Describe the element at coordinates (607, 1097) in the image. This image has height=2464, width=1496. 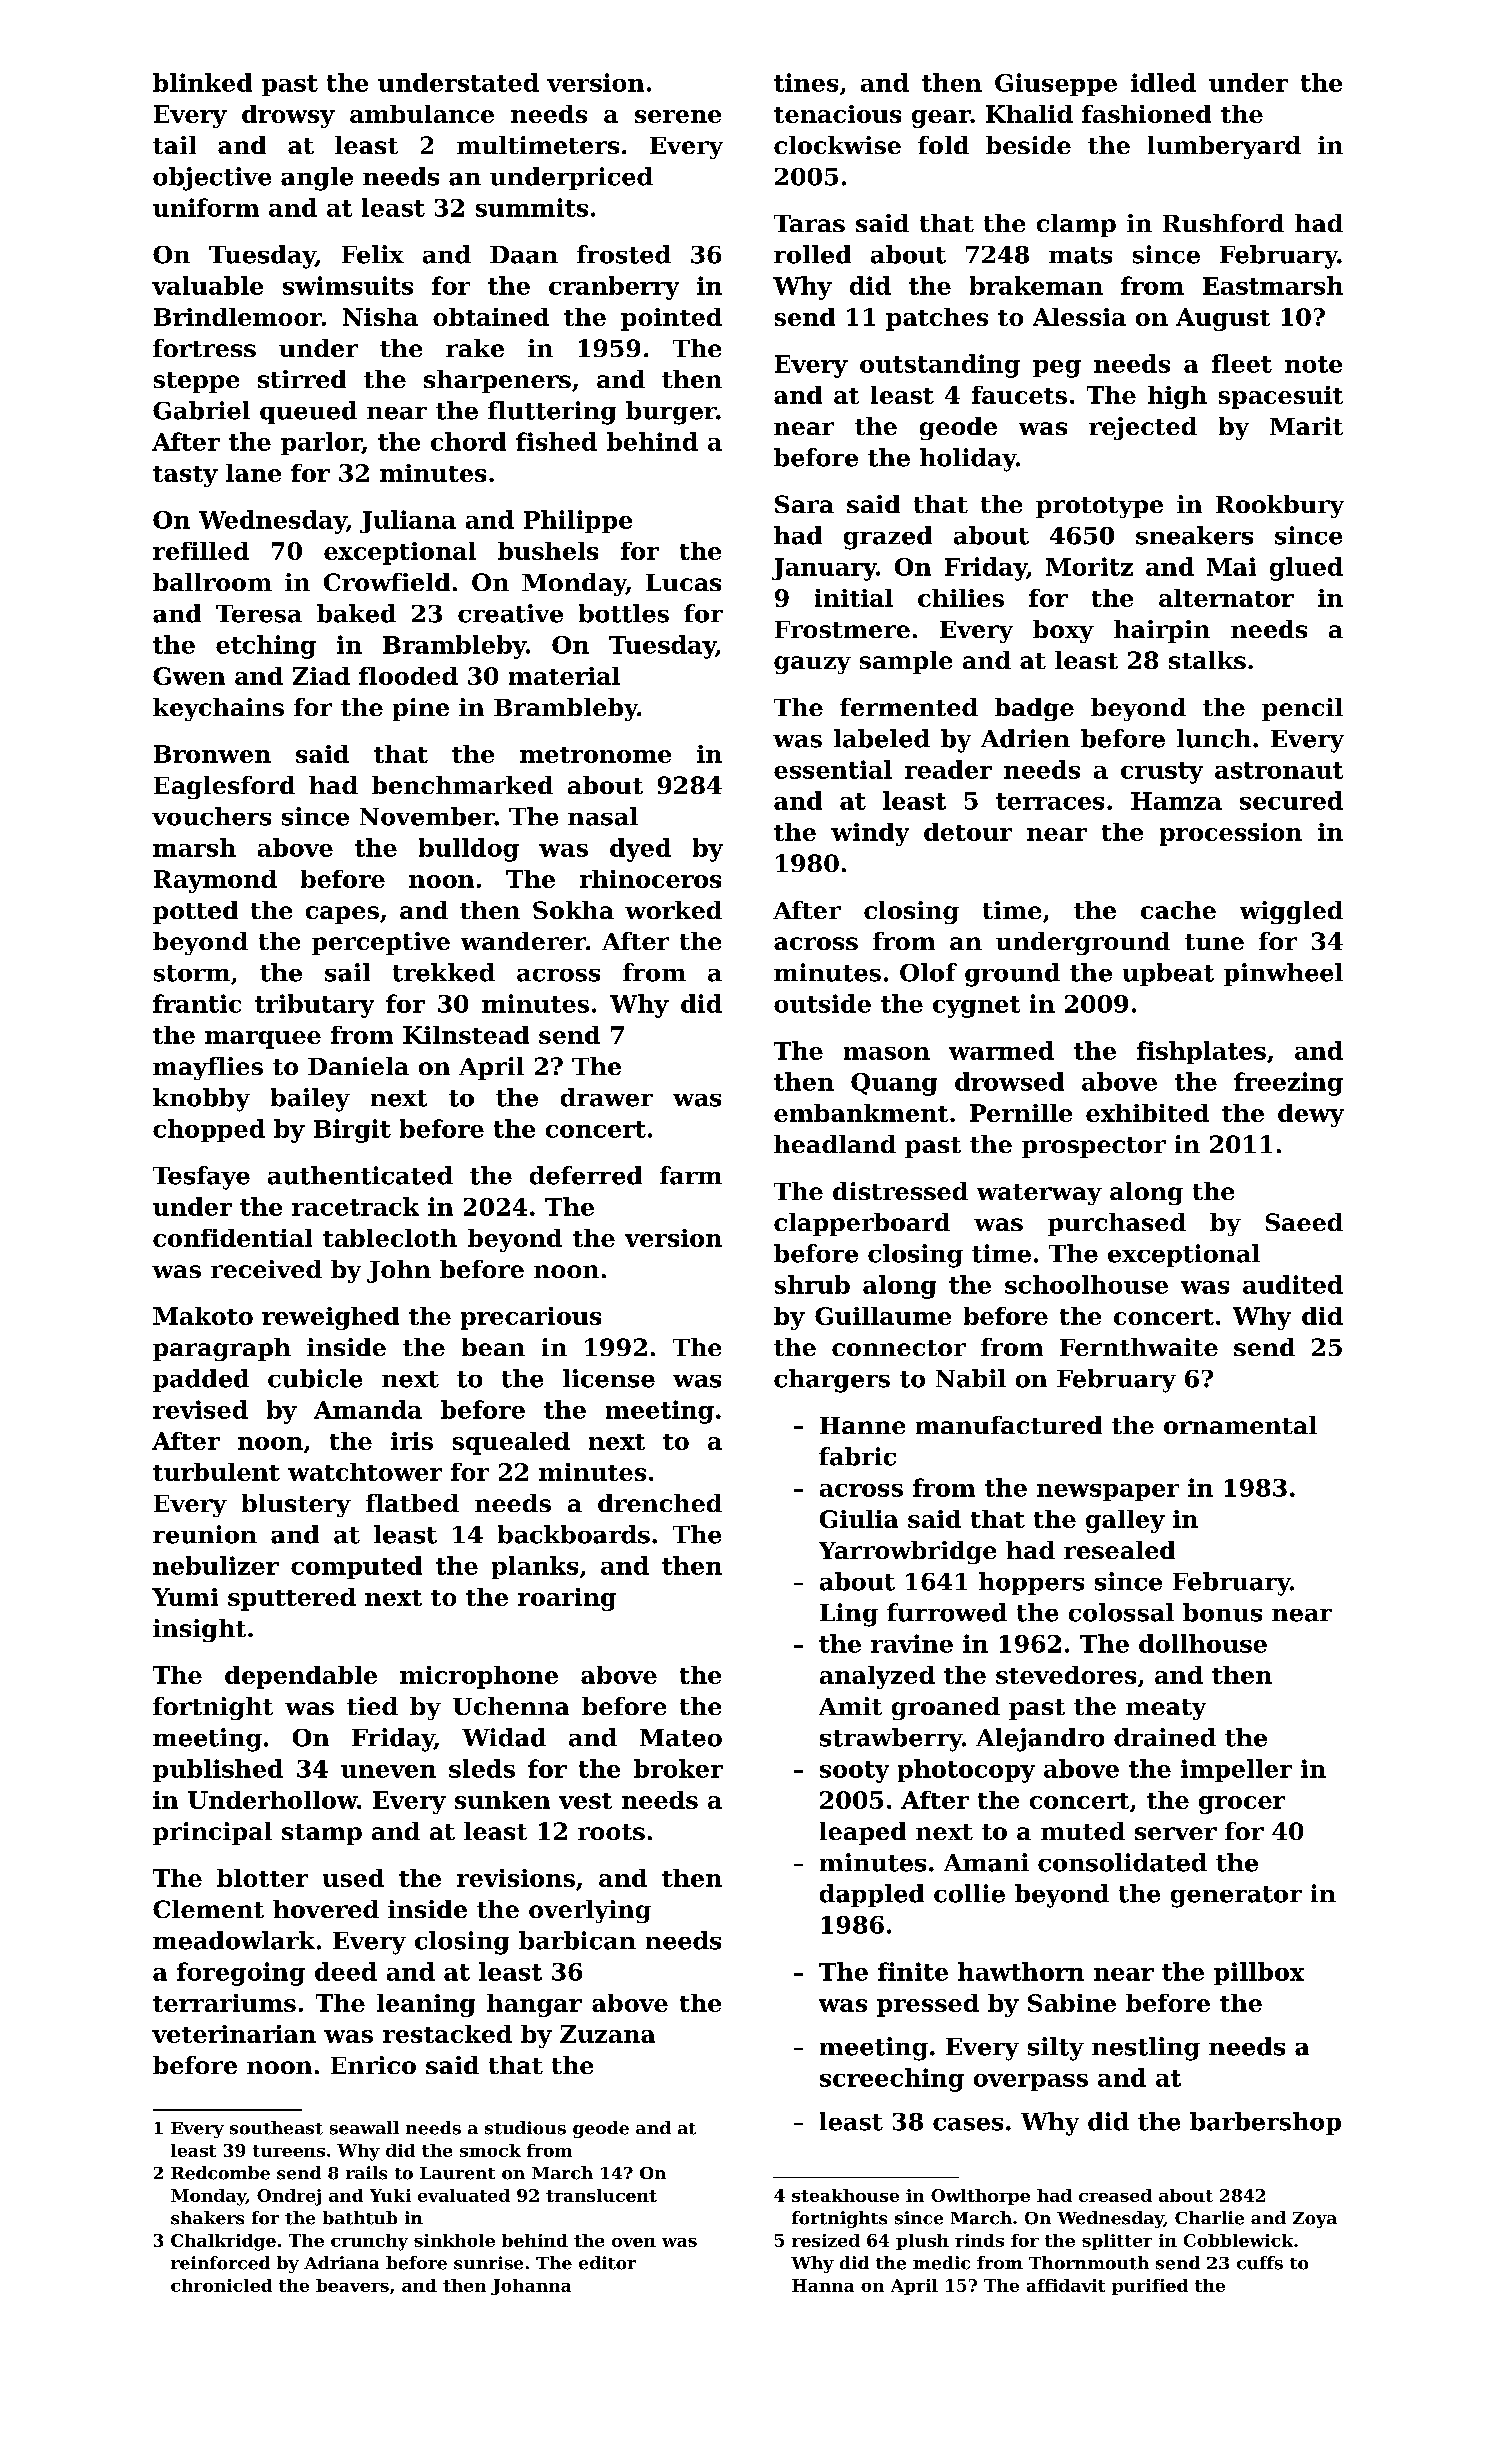
I see `drawer` at that location.
